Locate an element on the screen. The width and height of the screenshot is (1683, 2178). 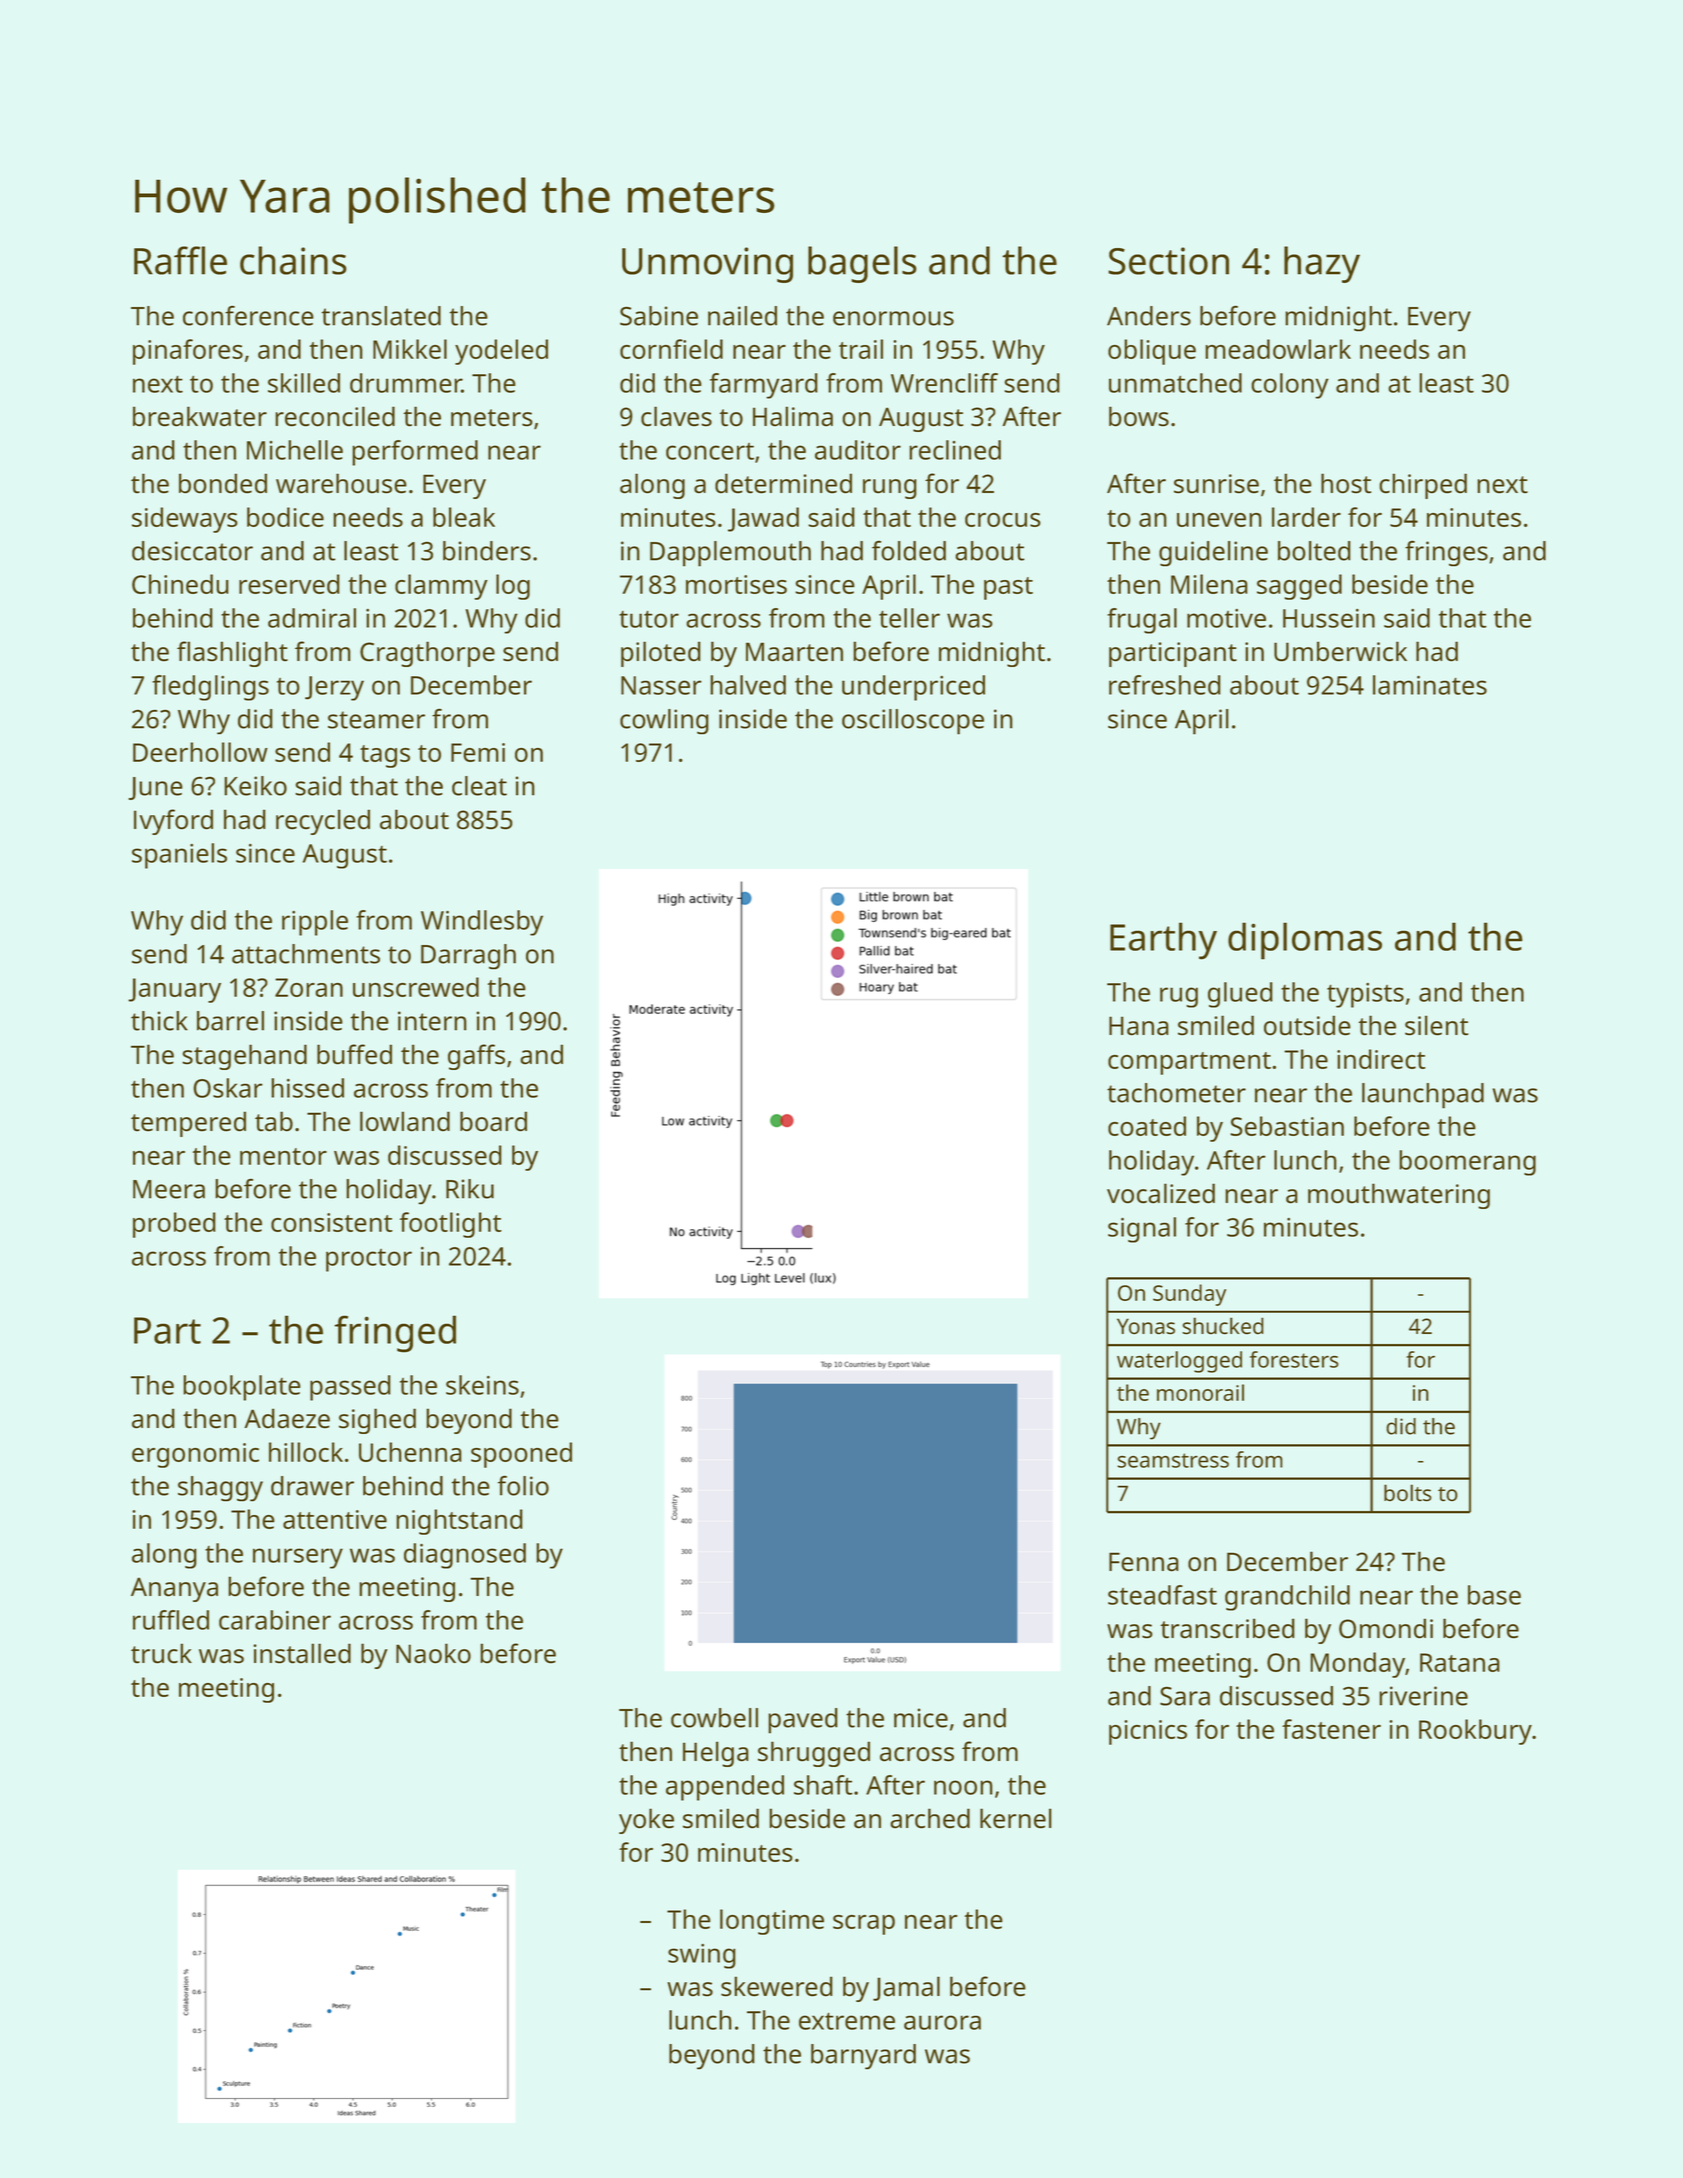
pinafores is located at coordinates (188, 352).
